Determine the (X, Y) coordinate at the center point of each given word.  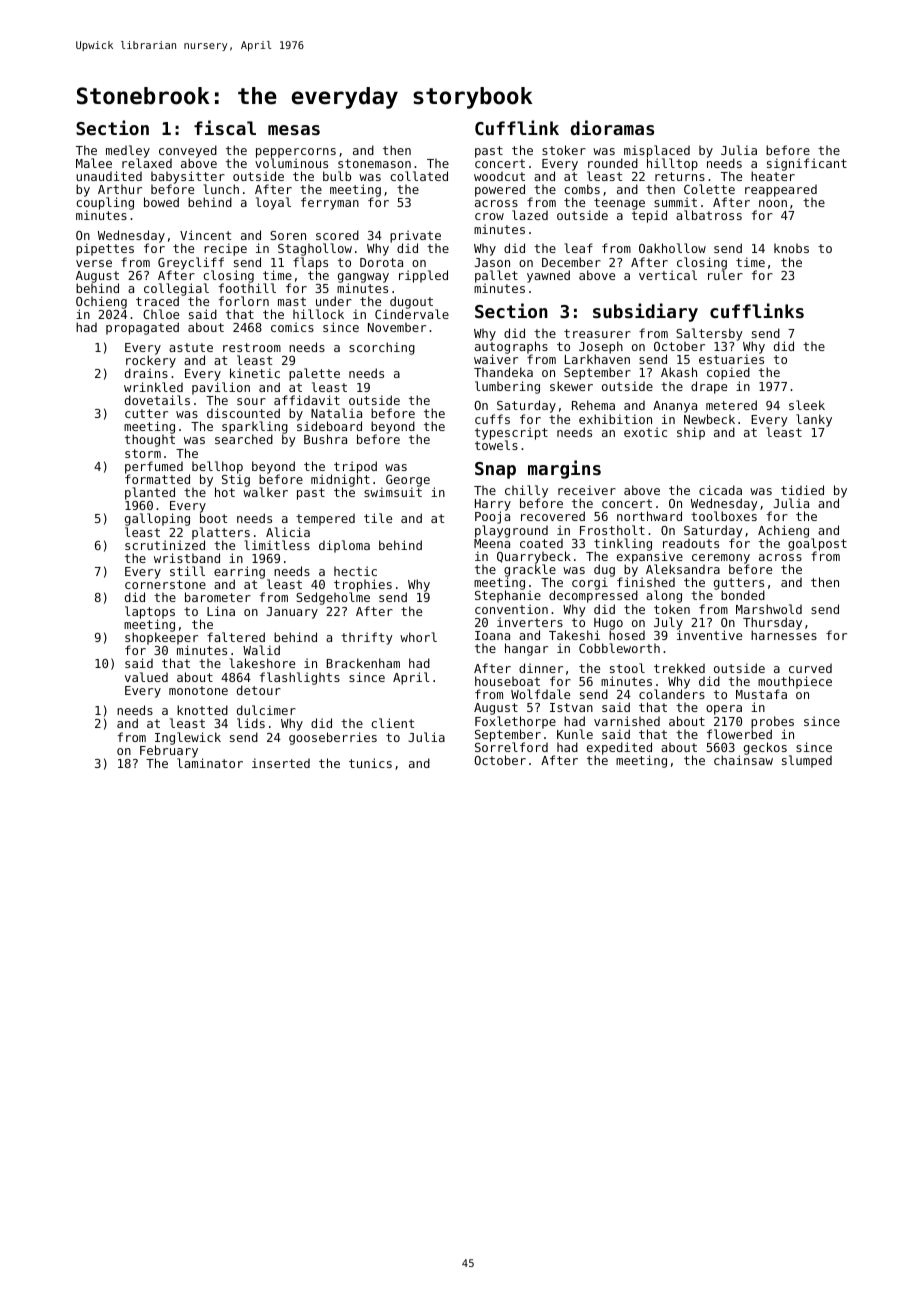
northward (649, 516)
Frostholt (612, 530)
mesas (294, 130)
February (169, 751)
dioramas (612, 127)
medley (128, 151)
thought (150, 441)
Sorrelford (511, 747)
